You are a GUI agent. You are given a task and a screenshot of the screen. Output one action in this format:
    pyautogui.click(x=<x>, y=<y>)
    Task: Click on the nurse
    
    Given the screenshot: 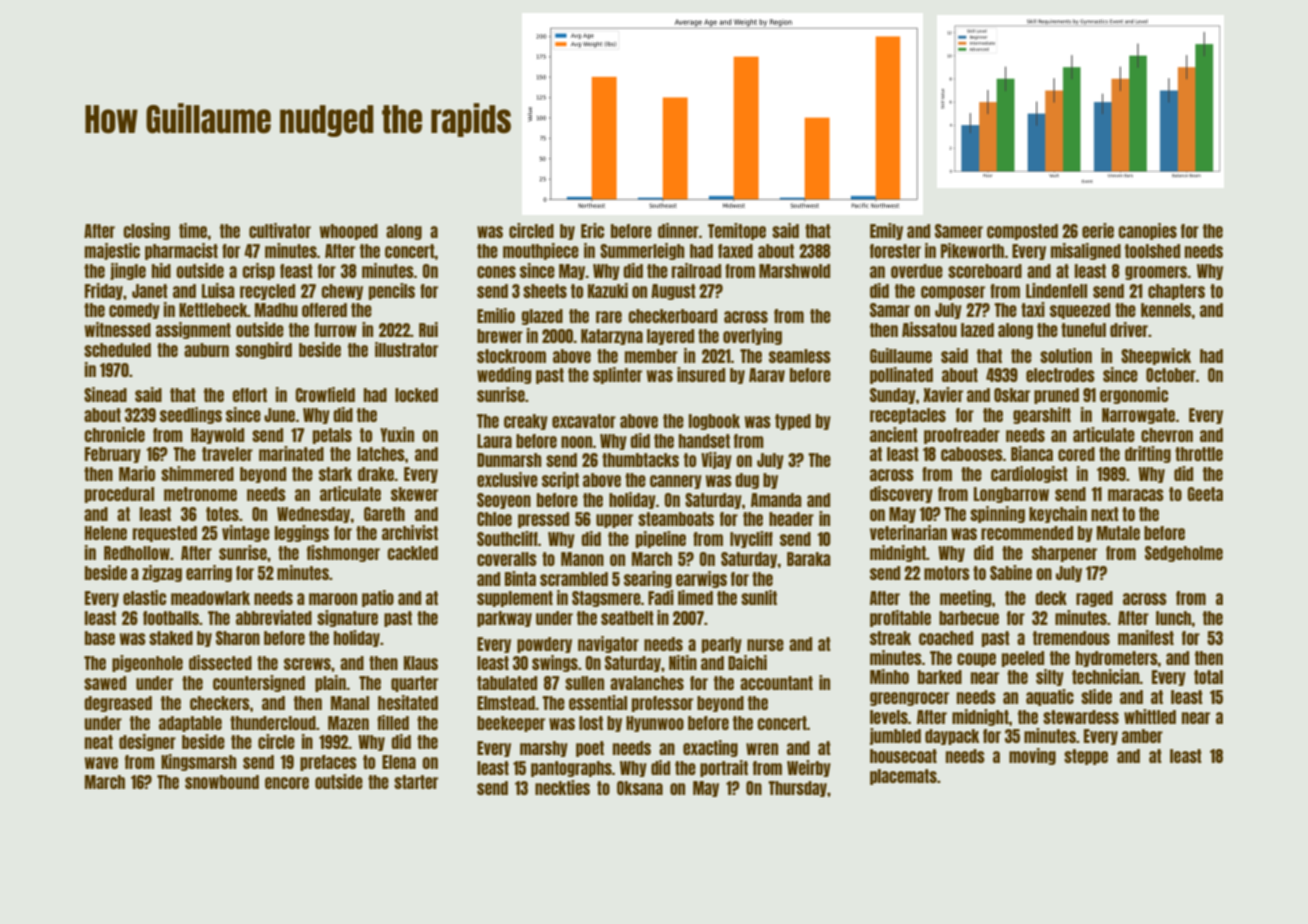 What is the action you would take?
    pyautogui.click(x=765, y=645)
